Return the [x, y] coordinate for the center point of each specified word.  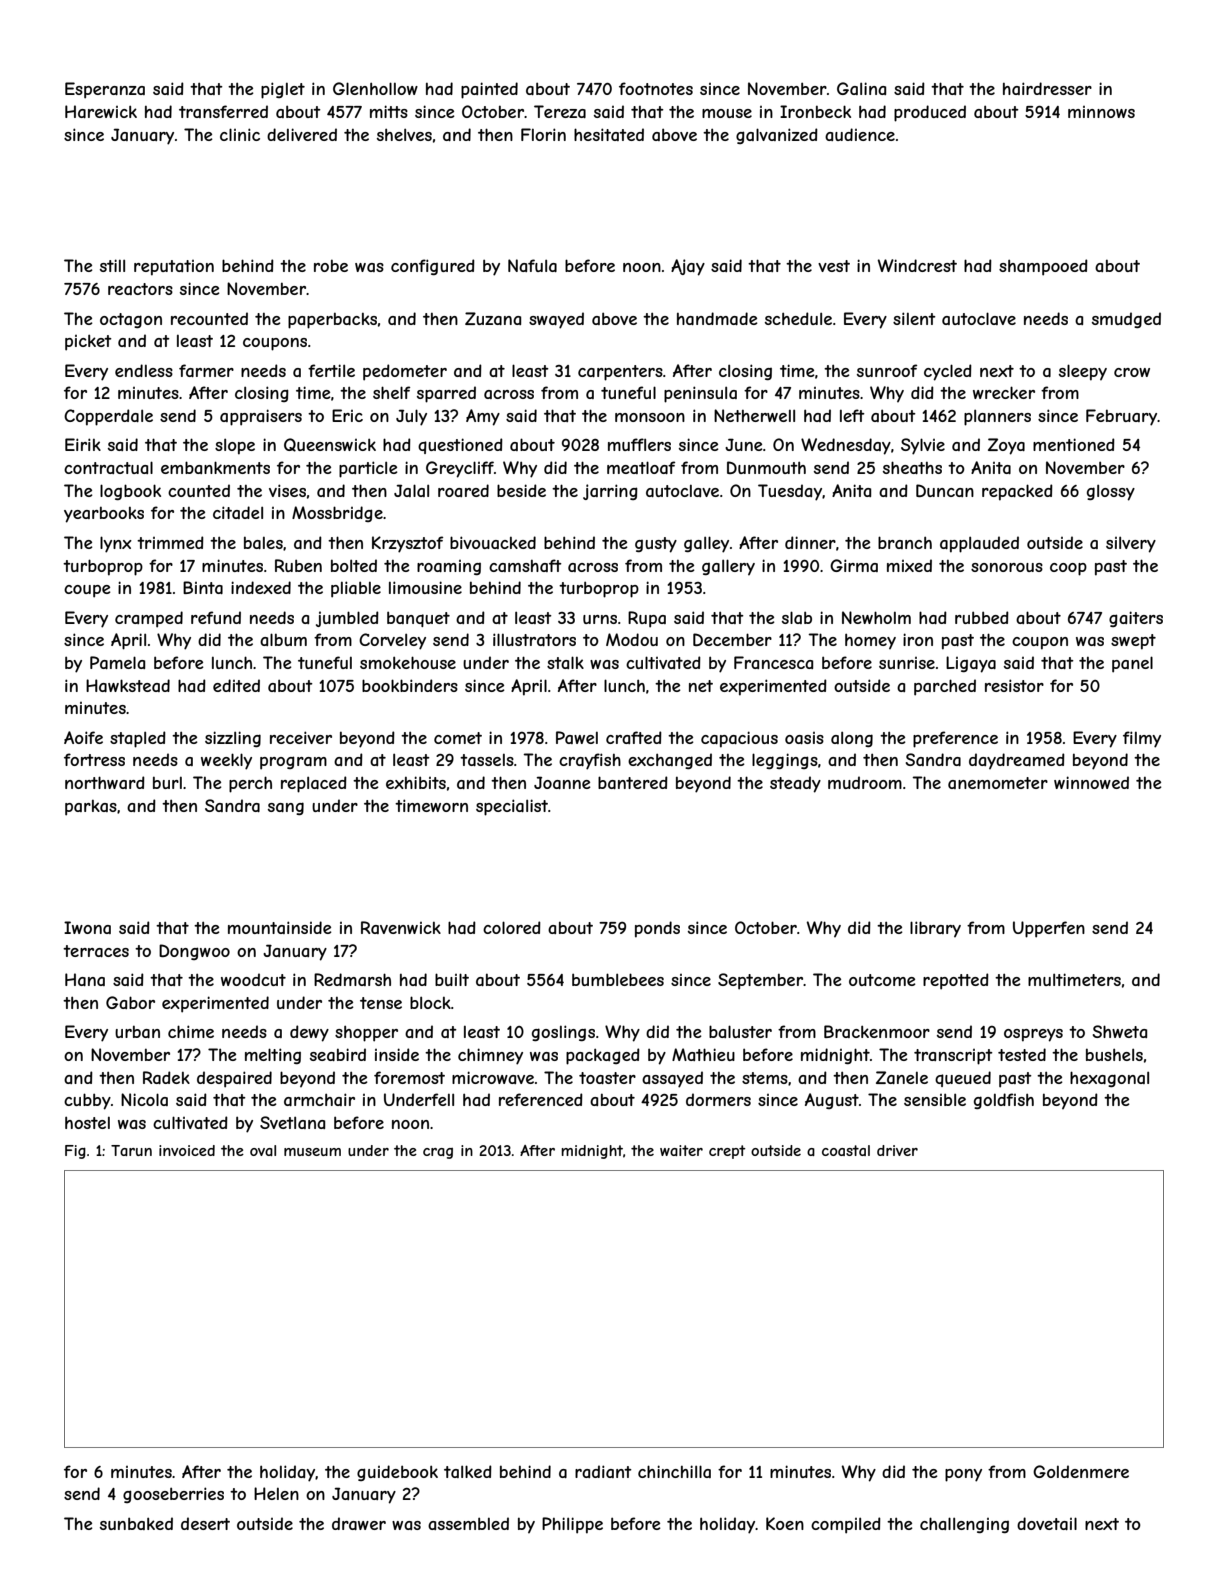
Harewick [101, 111]
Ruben [298, 565]
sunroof [887, 370]
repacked [1017, 492]
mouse [727, 113]
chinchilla [674, 1471]
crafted [634, 737]
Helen [276, 1493]
